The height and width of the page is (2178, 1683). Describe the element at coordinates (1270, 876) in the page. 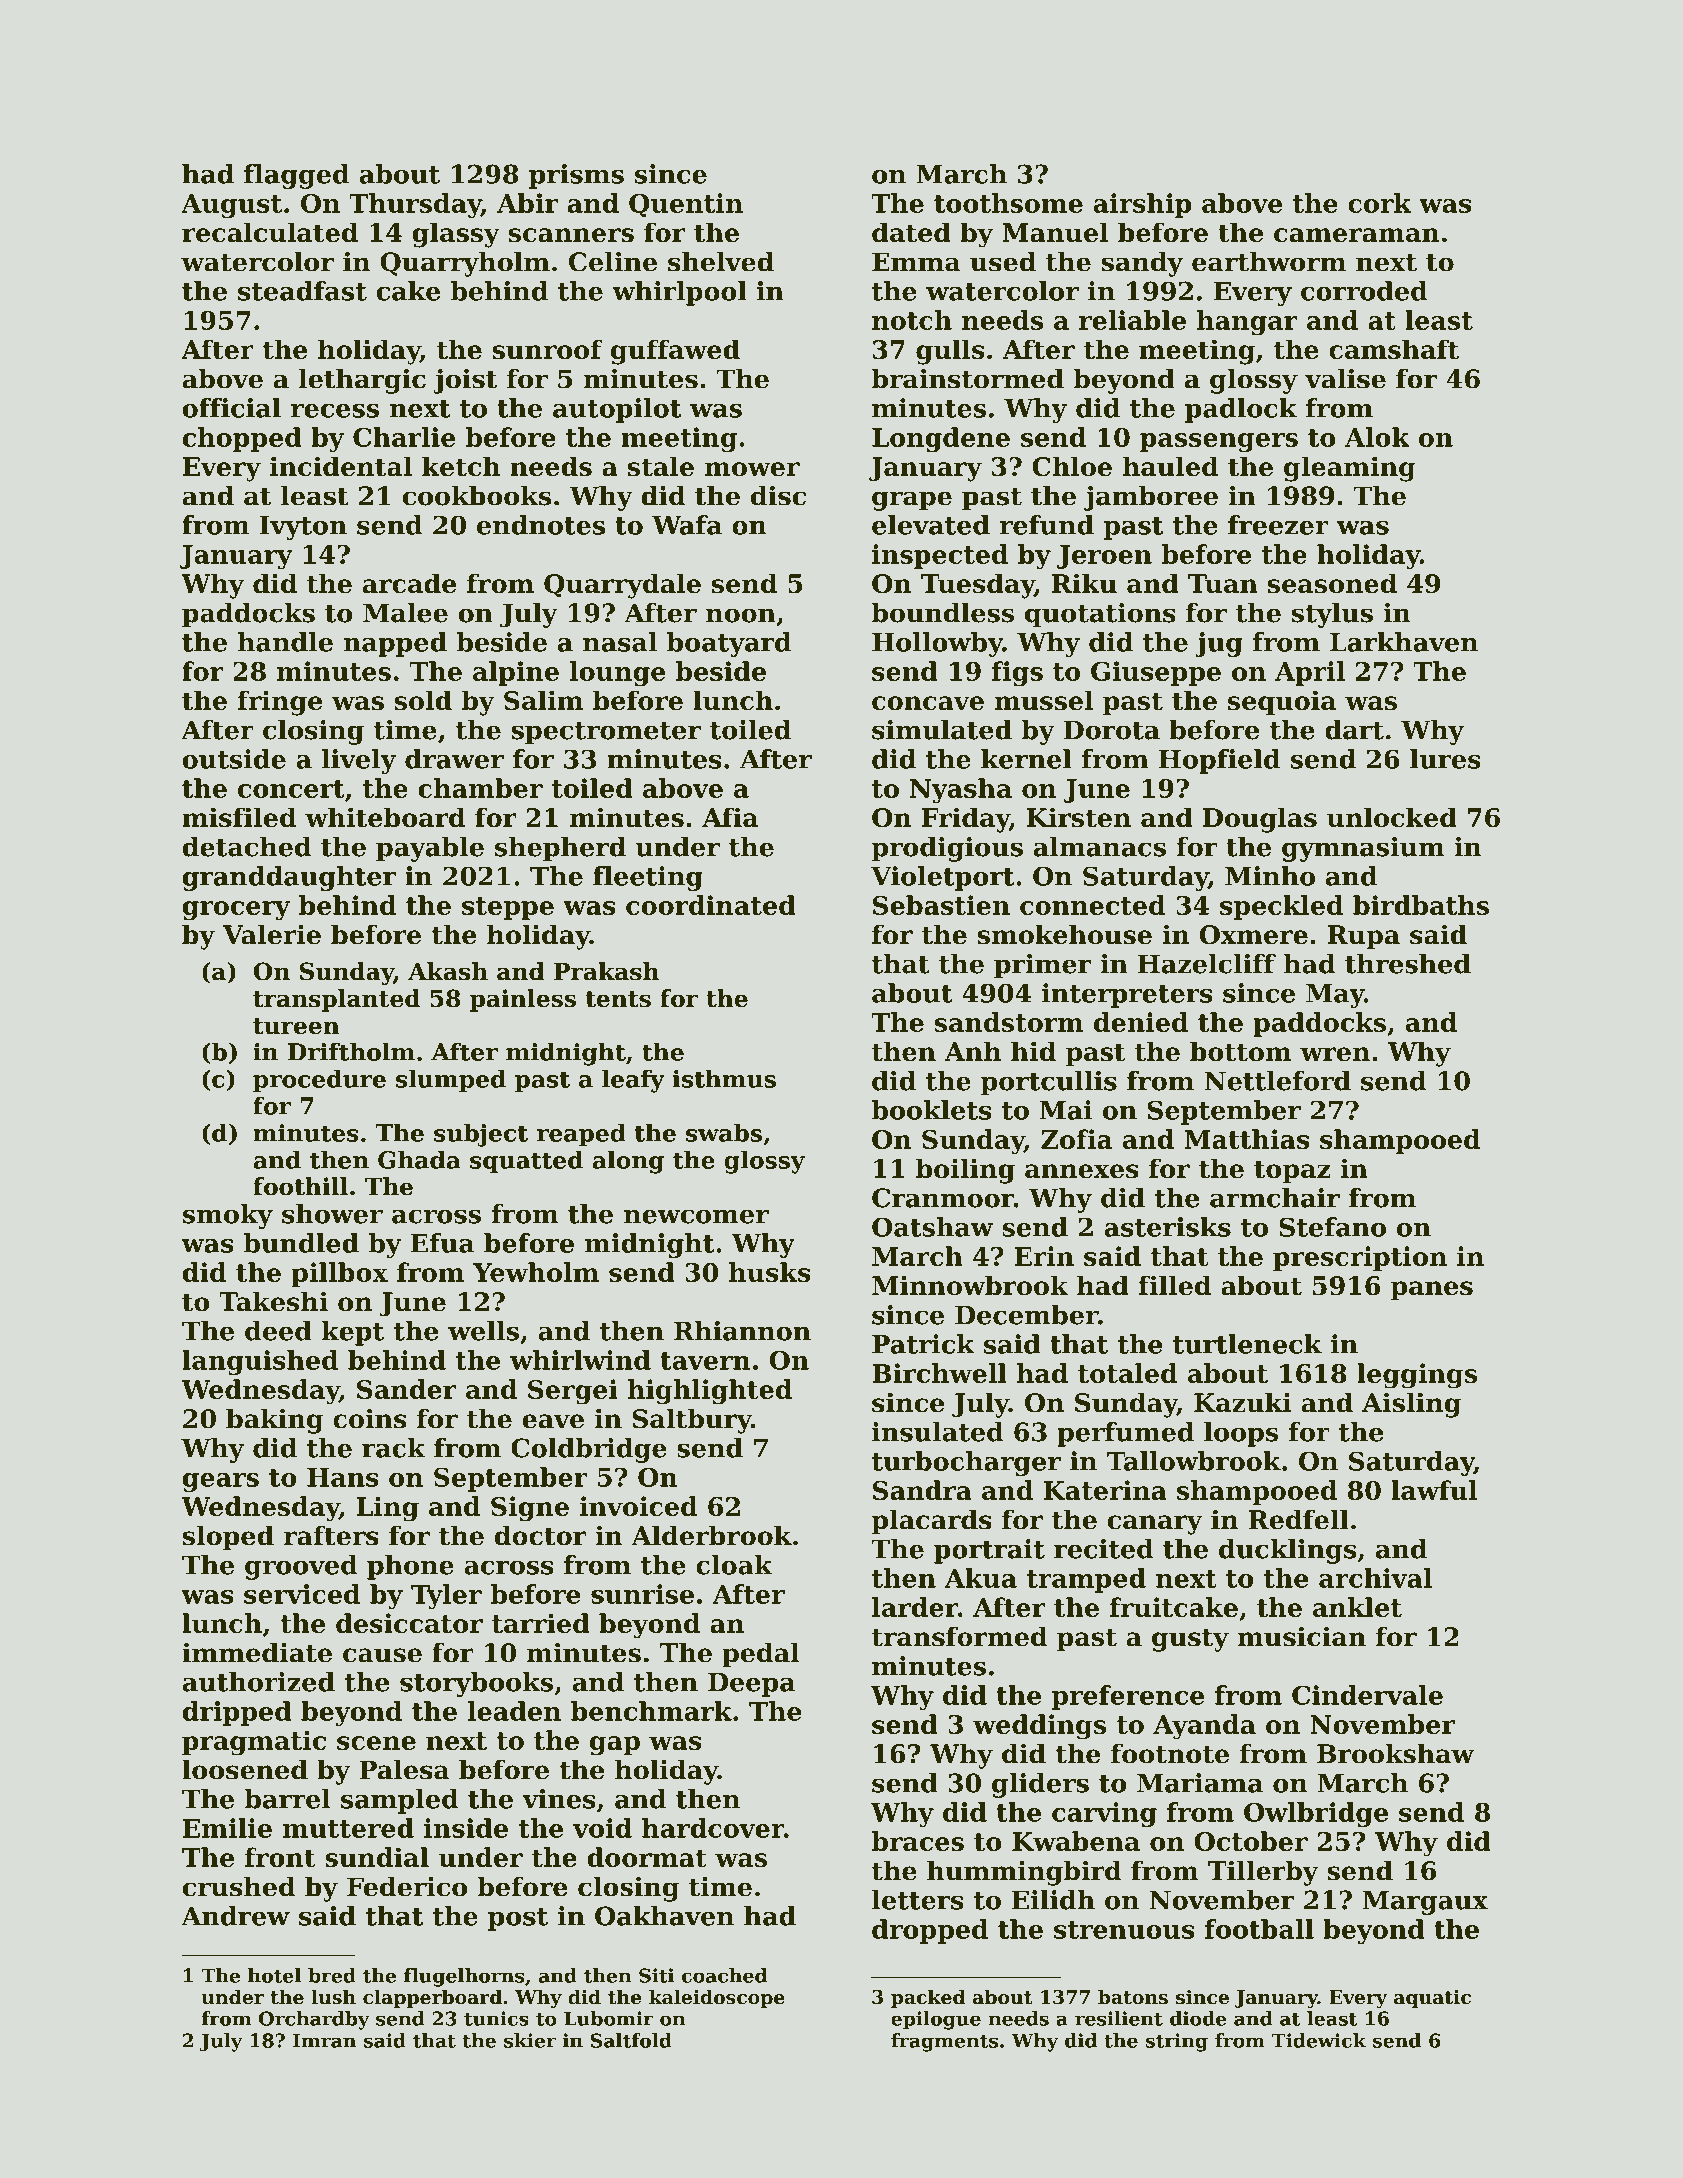

I see `Minho` at that location.
